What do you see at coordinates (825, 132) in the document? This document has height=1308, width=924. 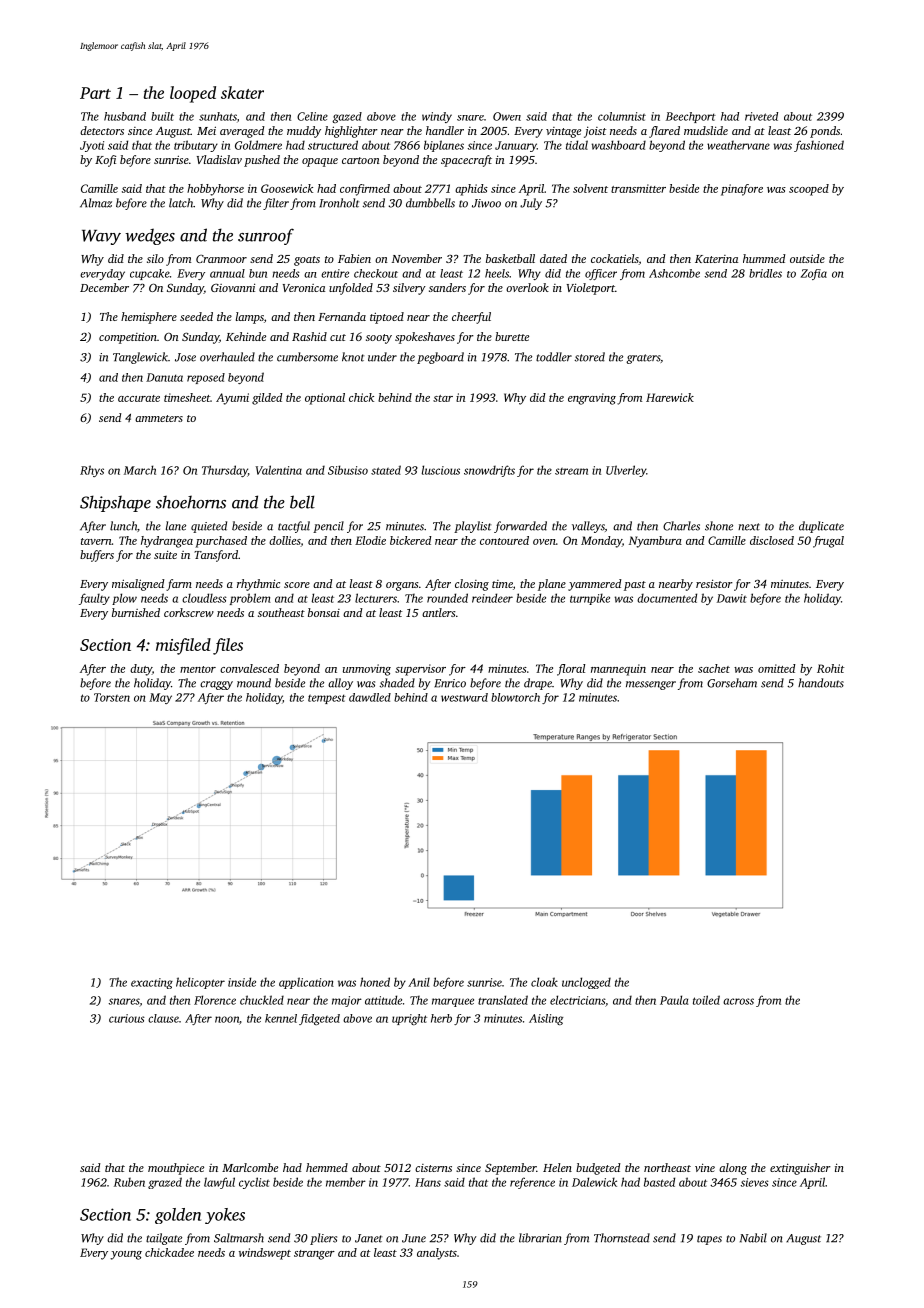 I see `ponds` at bounding box center [825, 132].
